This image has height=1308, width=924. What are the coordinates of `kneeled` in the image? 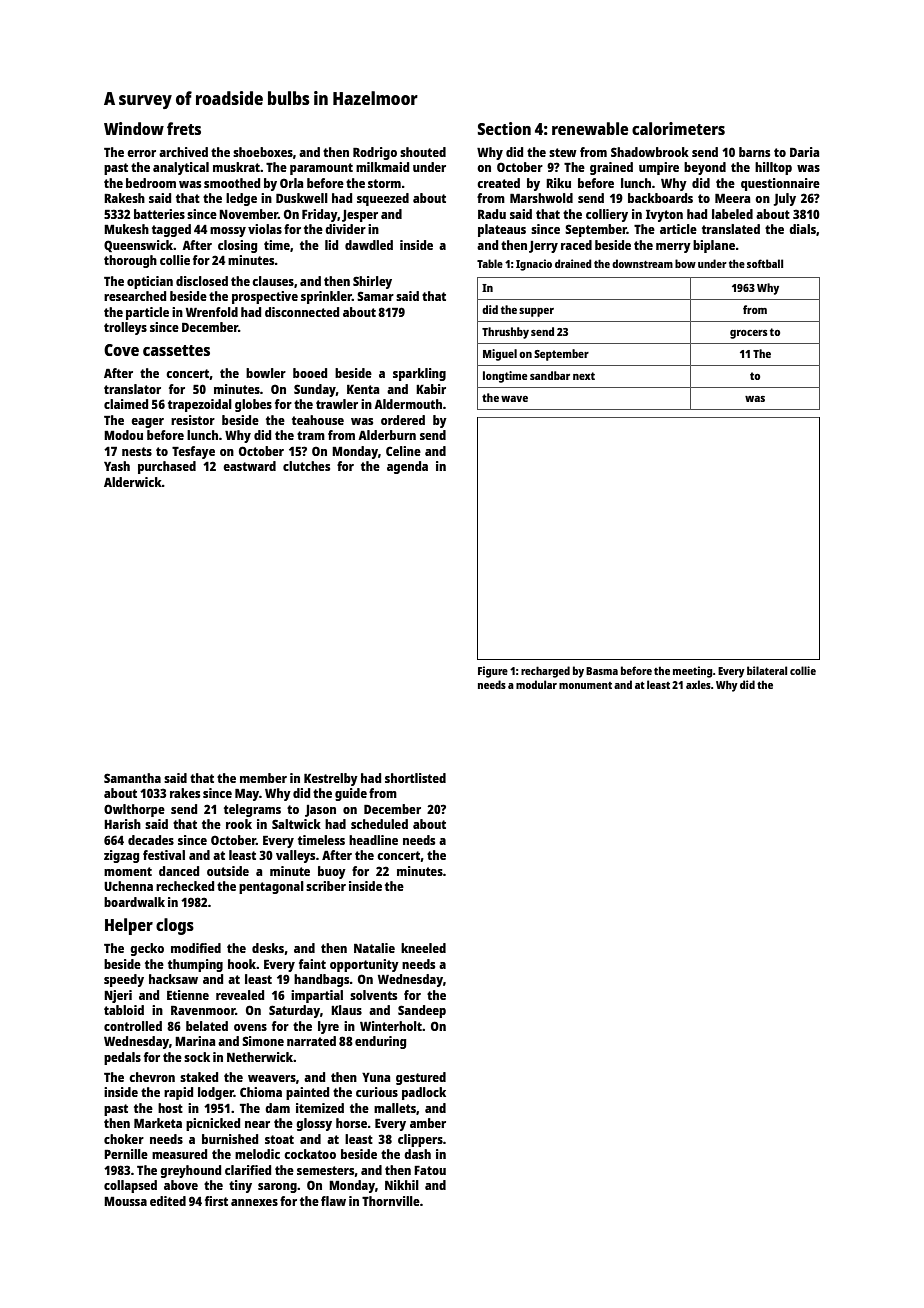 It's located at (423, 948).
